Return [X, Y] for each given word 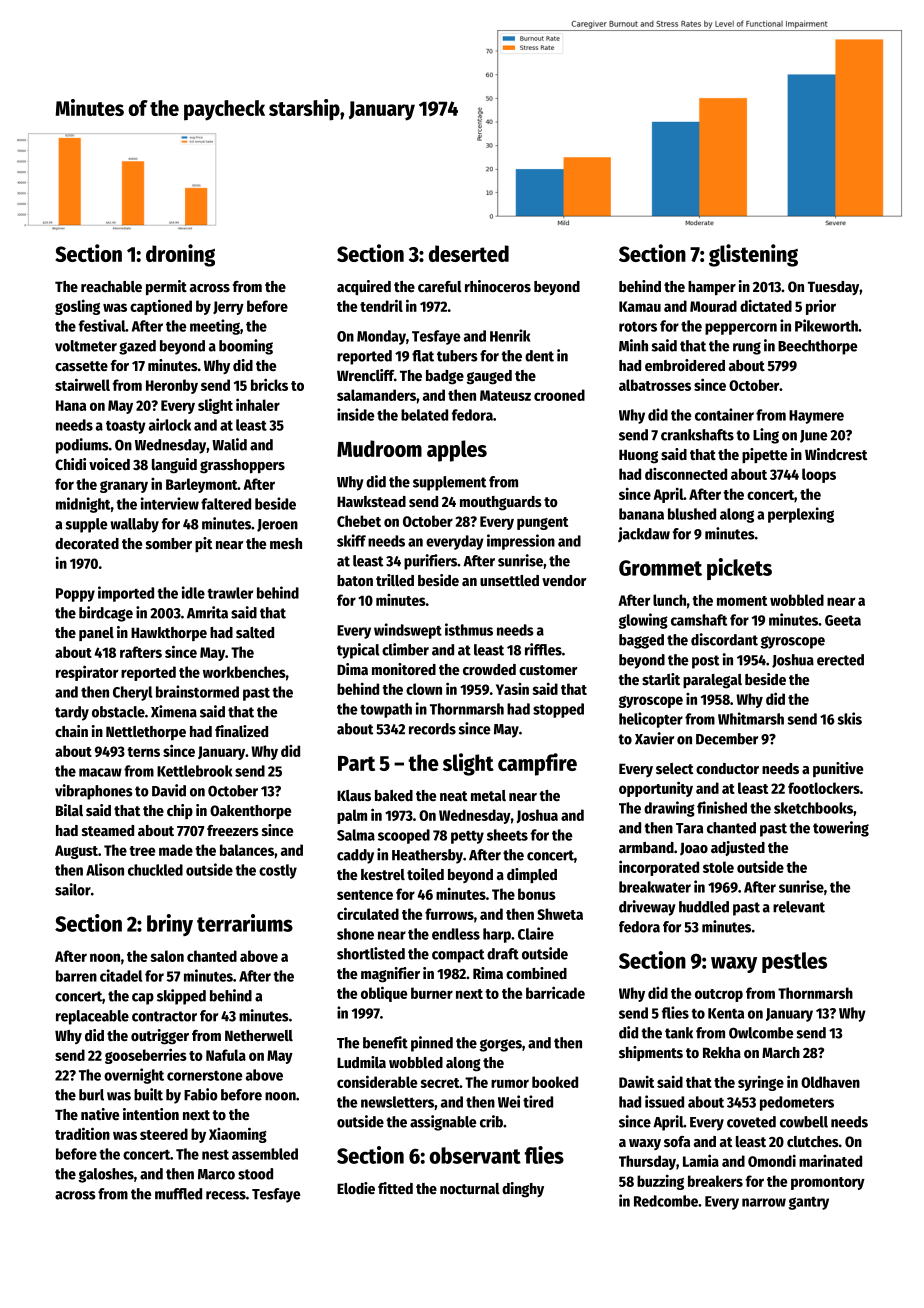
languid [174, 466]
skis [849, 718]
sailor [73, 889]
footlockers [824, 788]
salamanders [376, 395]
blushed [692, 514]
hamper [712, 288]
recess [226, 1195]
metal [488, 795]
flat [423, 356]
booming [246, 347]
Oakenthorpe [250, 812]
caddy [355, 856]
